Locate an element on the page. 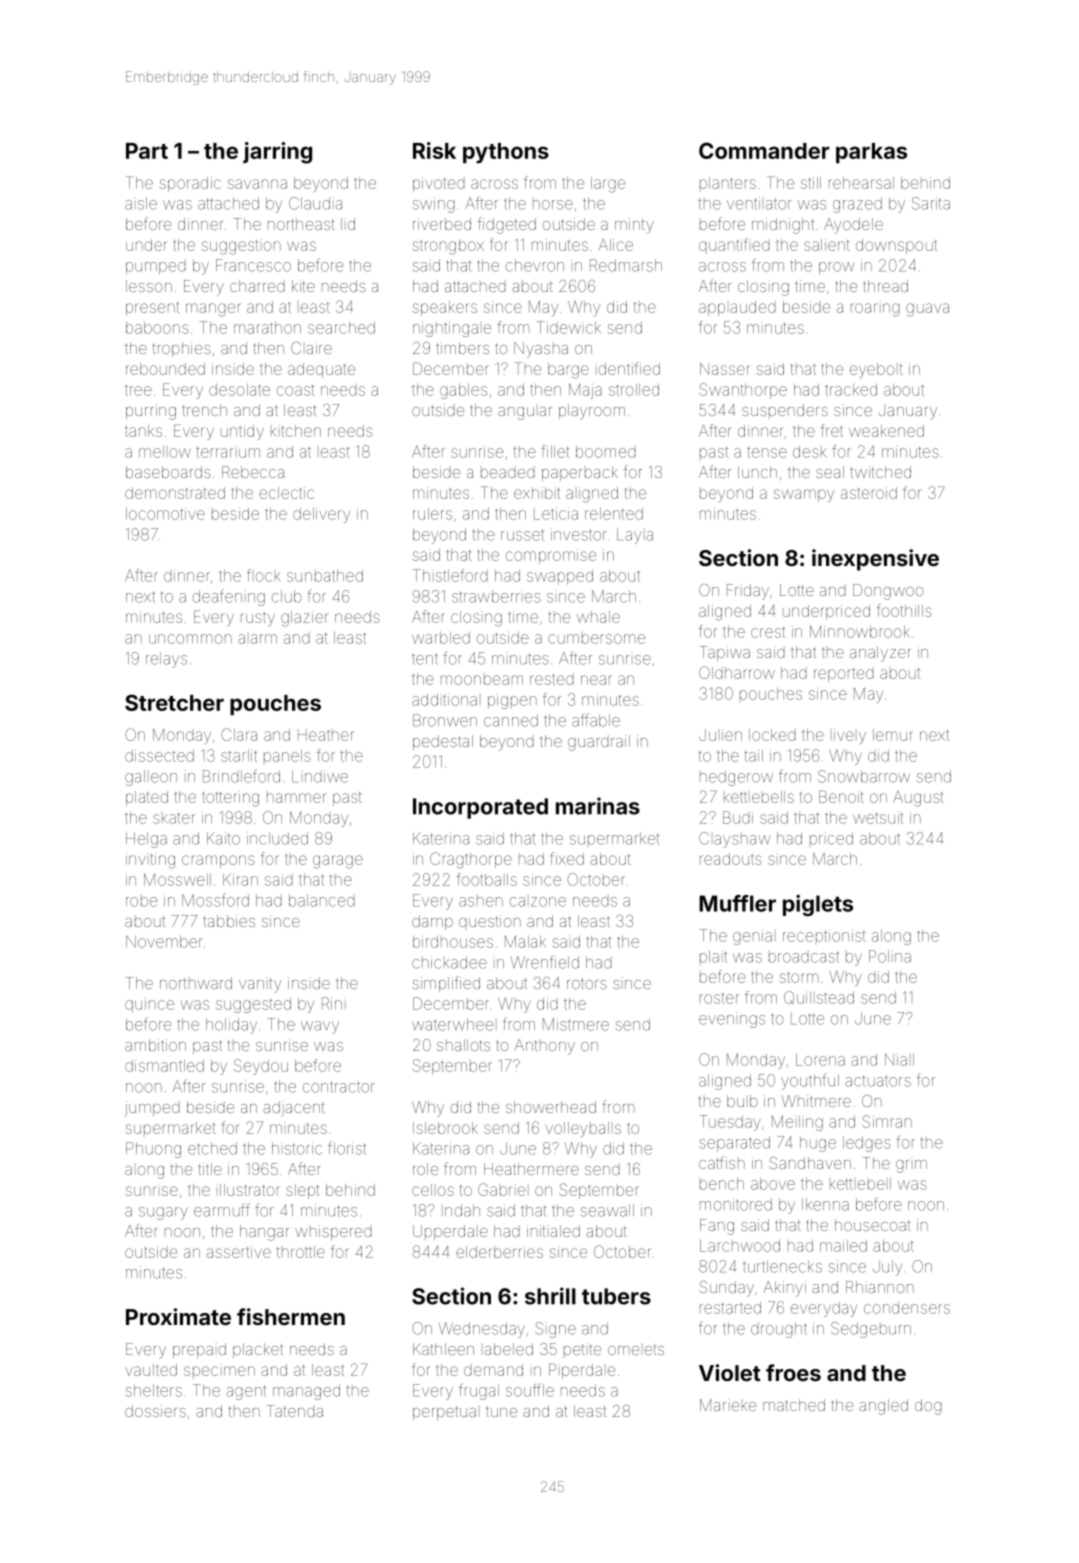  Proximate is located at coordinates (178, 1316).
